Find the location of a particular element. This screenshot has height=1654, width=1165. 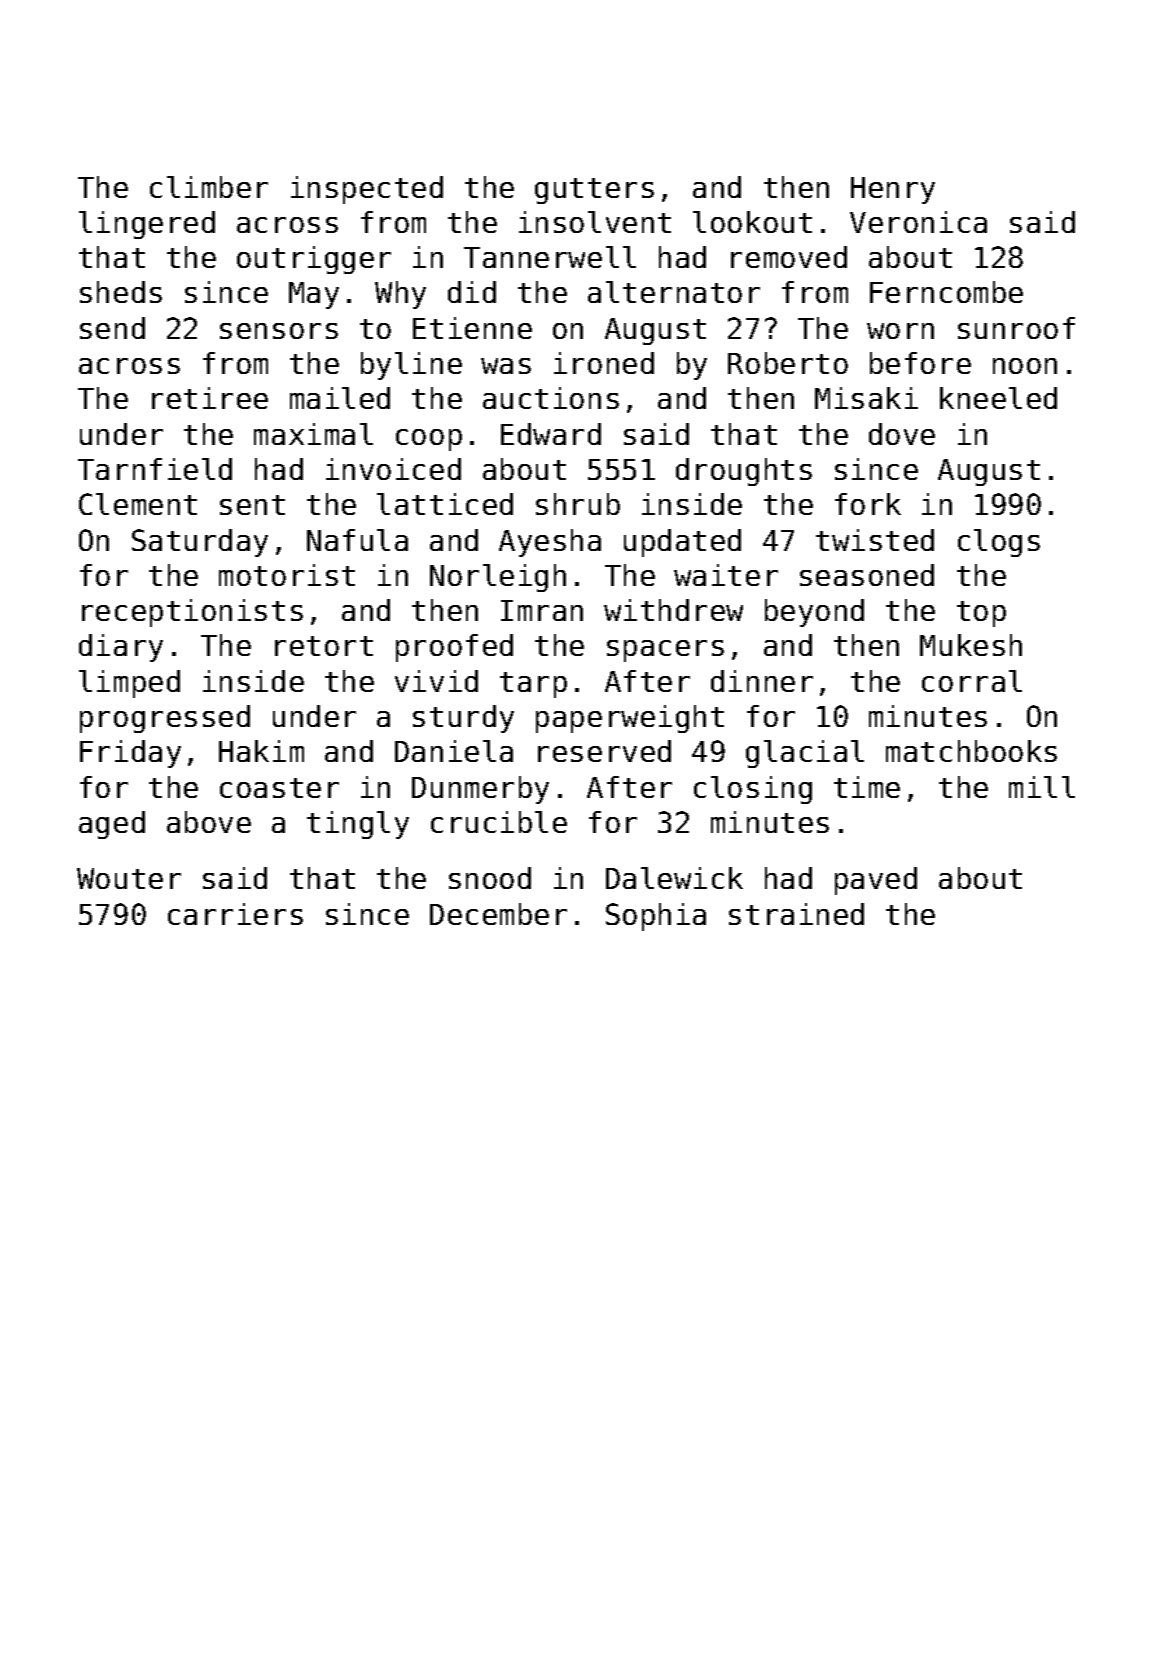

snood is located at coordinates (490, 878).
